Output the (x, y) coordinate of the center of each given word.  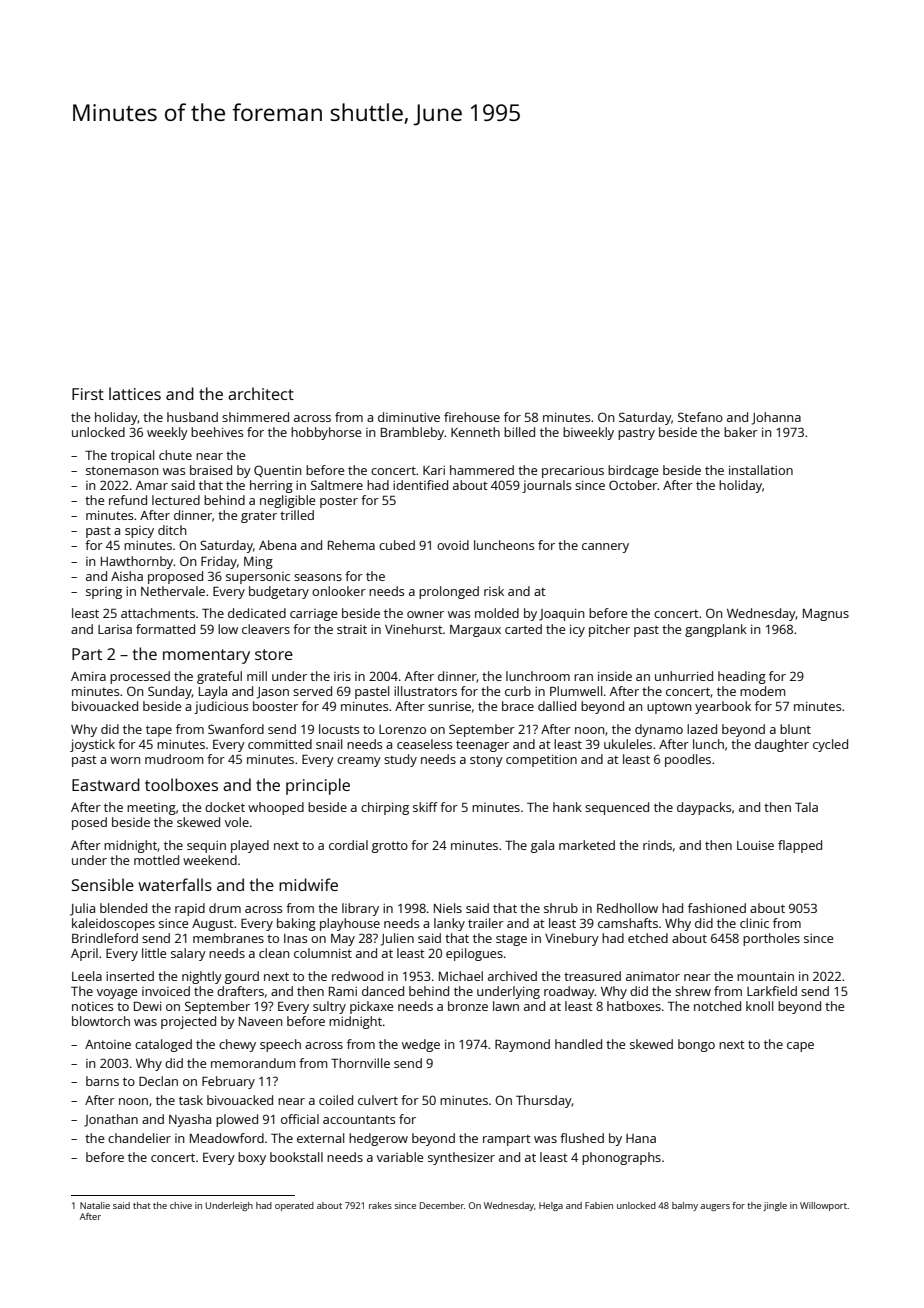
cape (800, 1047)
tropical (132, 456)
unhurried (684, 676)
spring (104, 593)
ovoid (453, 545)
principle (318, 786)
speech (280, 1045)
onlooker (339, 591)
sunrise (449, 706)
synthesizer (461, 1158)
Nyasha (190, 1120)
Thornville (360, 1063)
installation (761, 470)
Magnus (826, 615)
